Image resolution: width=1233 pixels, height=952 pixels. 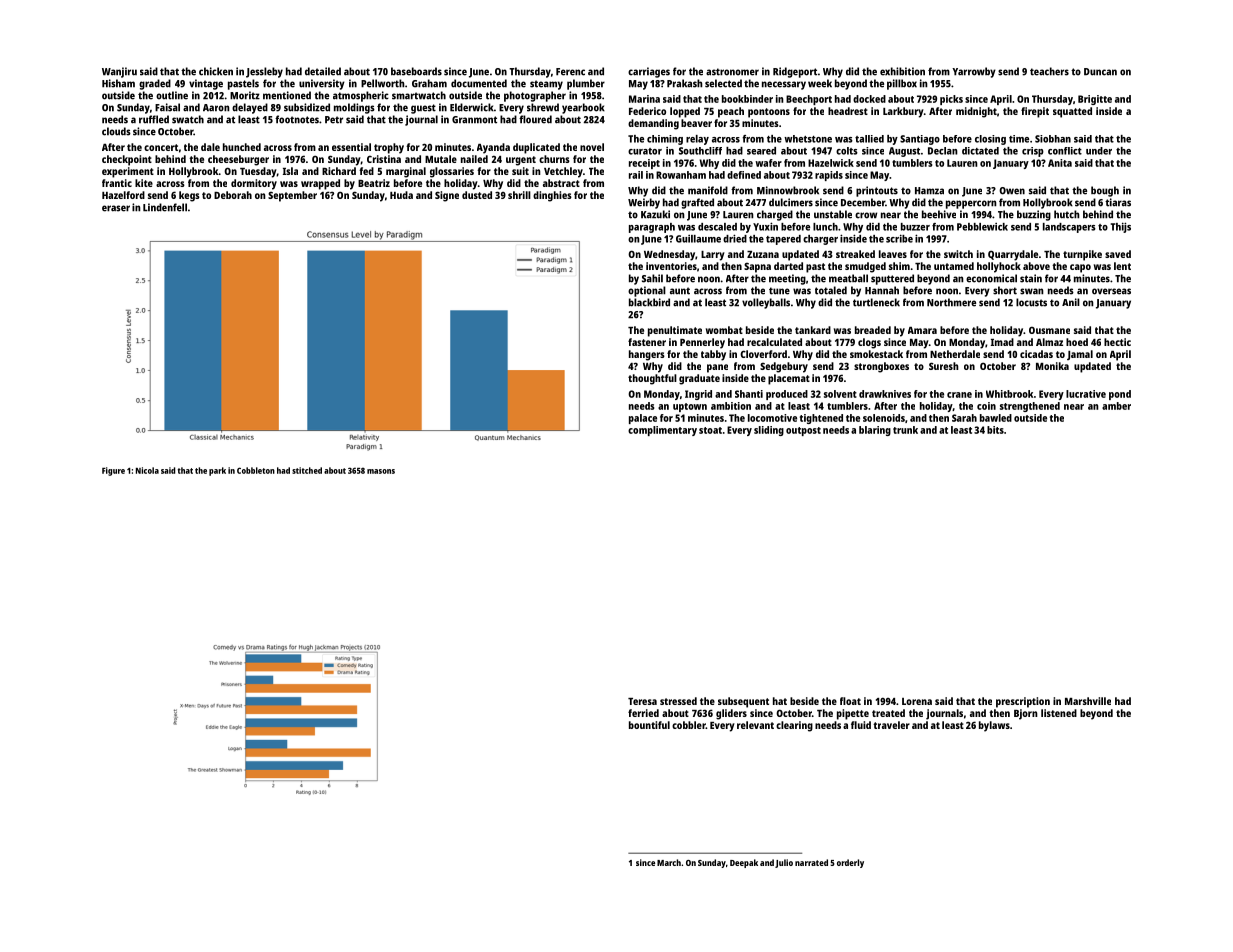 What do you see at coordinates (570, 72) in the image?
I see `Ferenc` at bounding box center [570, 72].
